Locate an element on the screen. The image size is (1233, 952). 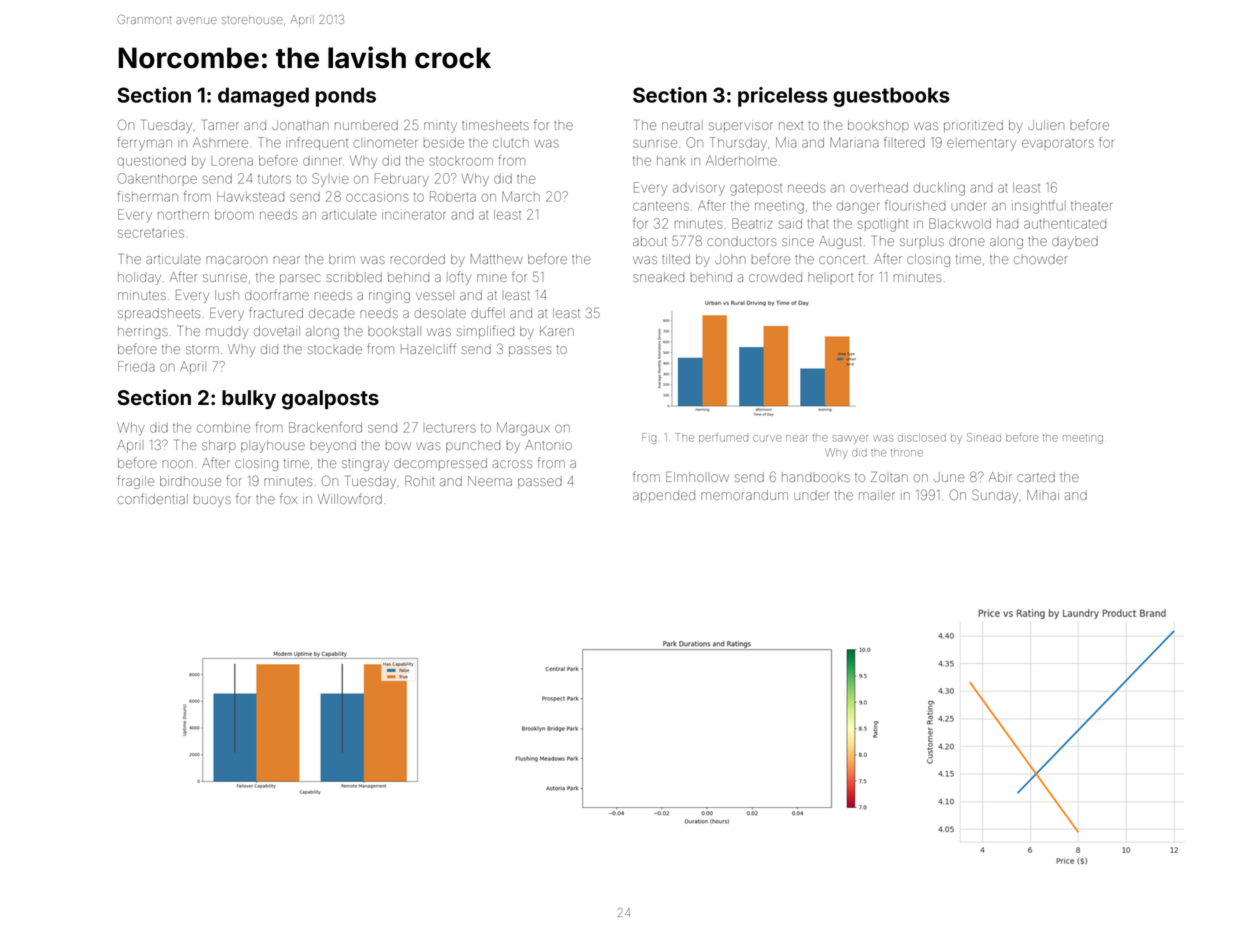
fisherman is located at coordinates (148, 196).
